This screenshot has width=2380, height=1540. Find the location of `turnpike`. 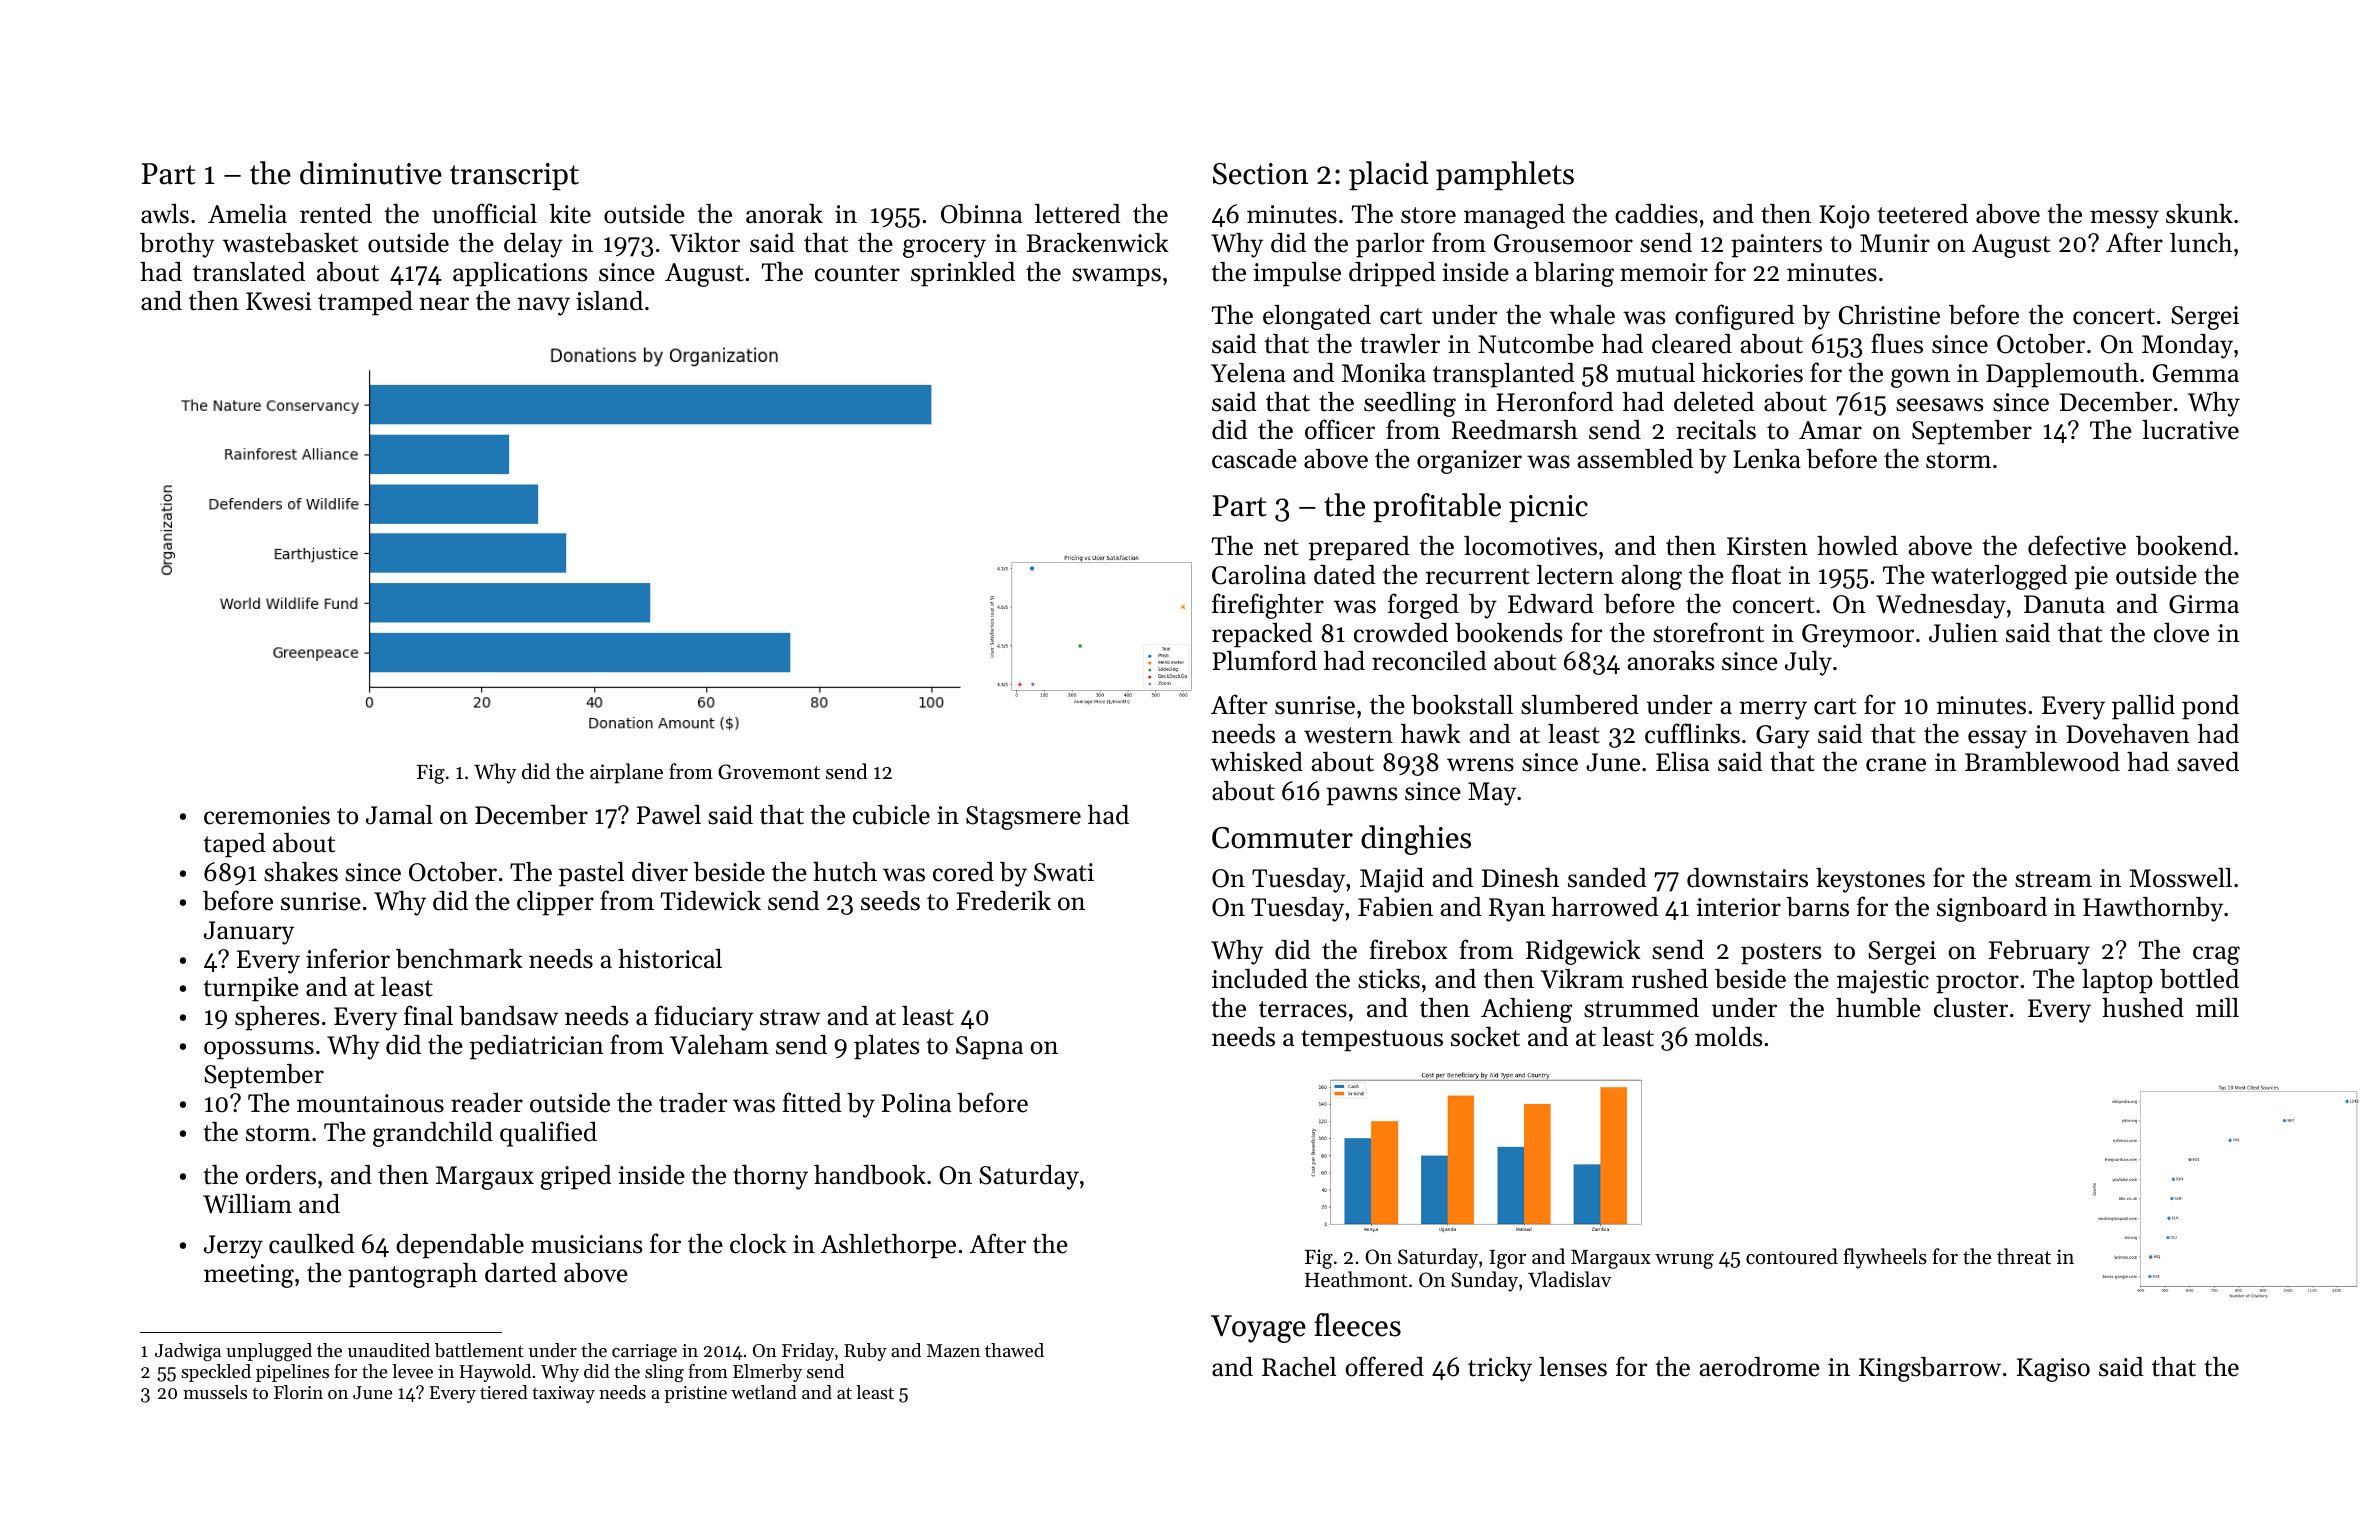

turnpike is located at coordinates (251, 989).
